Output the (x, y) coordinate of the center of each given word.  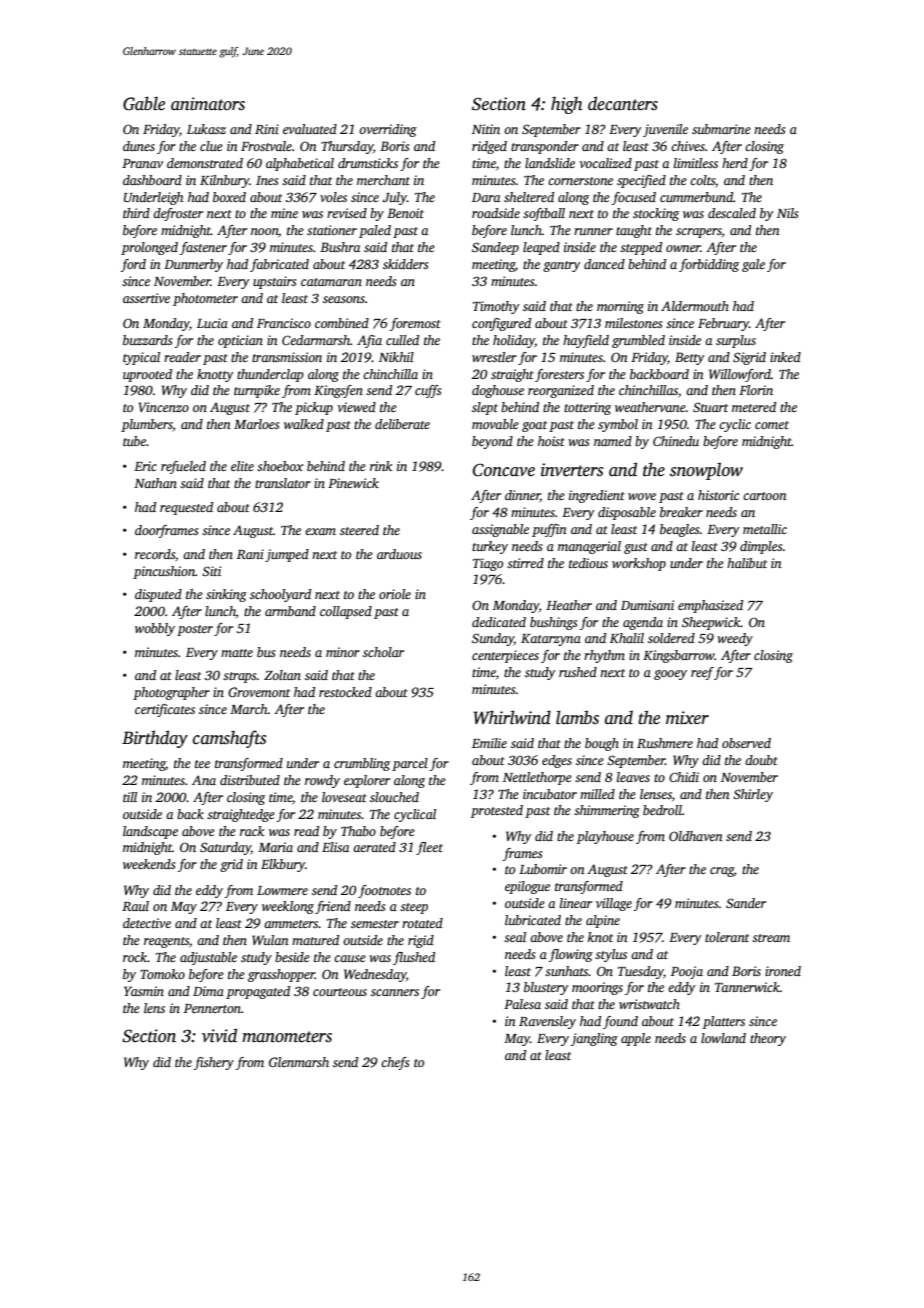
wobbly (155, 629)
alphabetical (300, 164)
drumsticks (368, 163)
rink (381, 466)
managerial (589, 547)
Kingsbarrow (679, 656)
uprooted (147, 375)
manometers (287, 1037)
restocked (345, 692)
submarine (721, 129)
